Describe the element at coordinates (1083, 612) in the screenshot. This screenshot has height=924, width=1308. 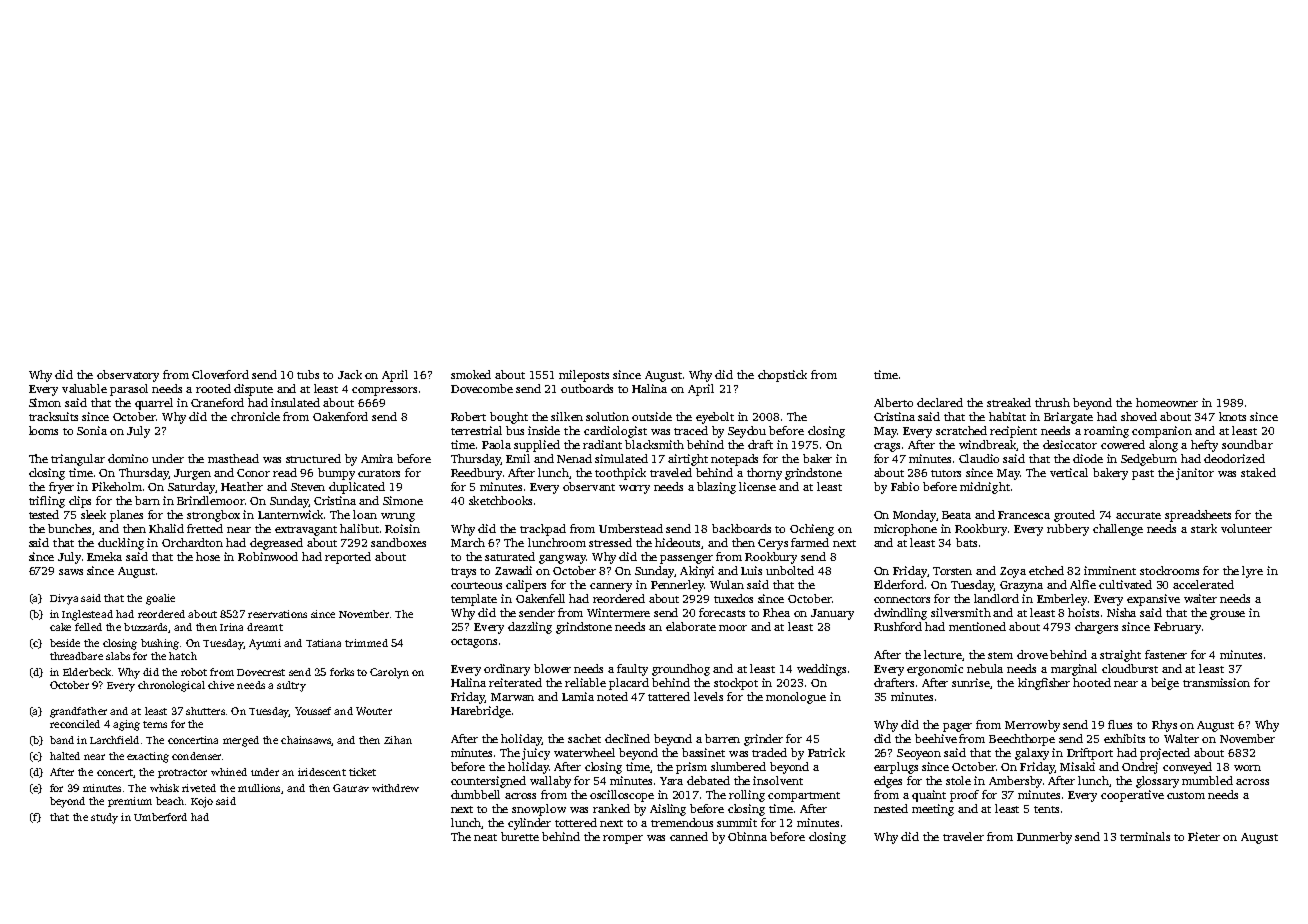
I see `hoists` at that location.
